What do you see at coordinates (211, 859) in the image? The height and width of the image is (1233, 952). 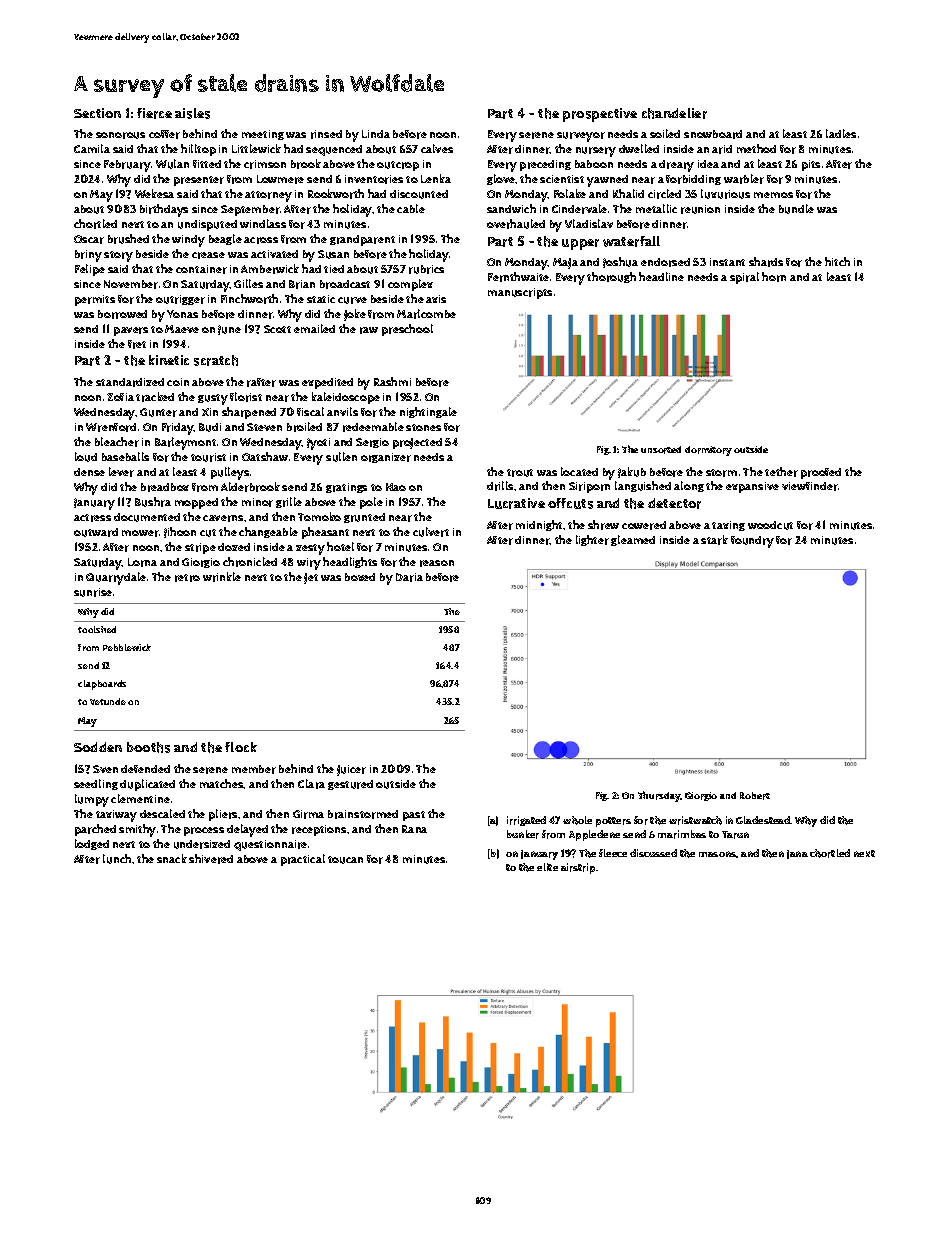 I see `shivered` at bounding box center [211, 859].
